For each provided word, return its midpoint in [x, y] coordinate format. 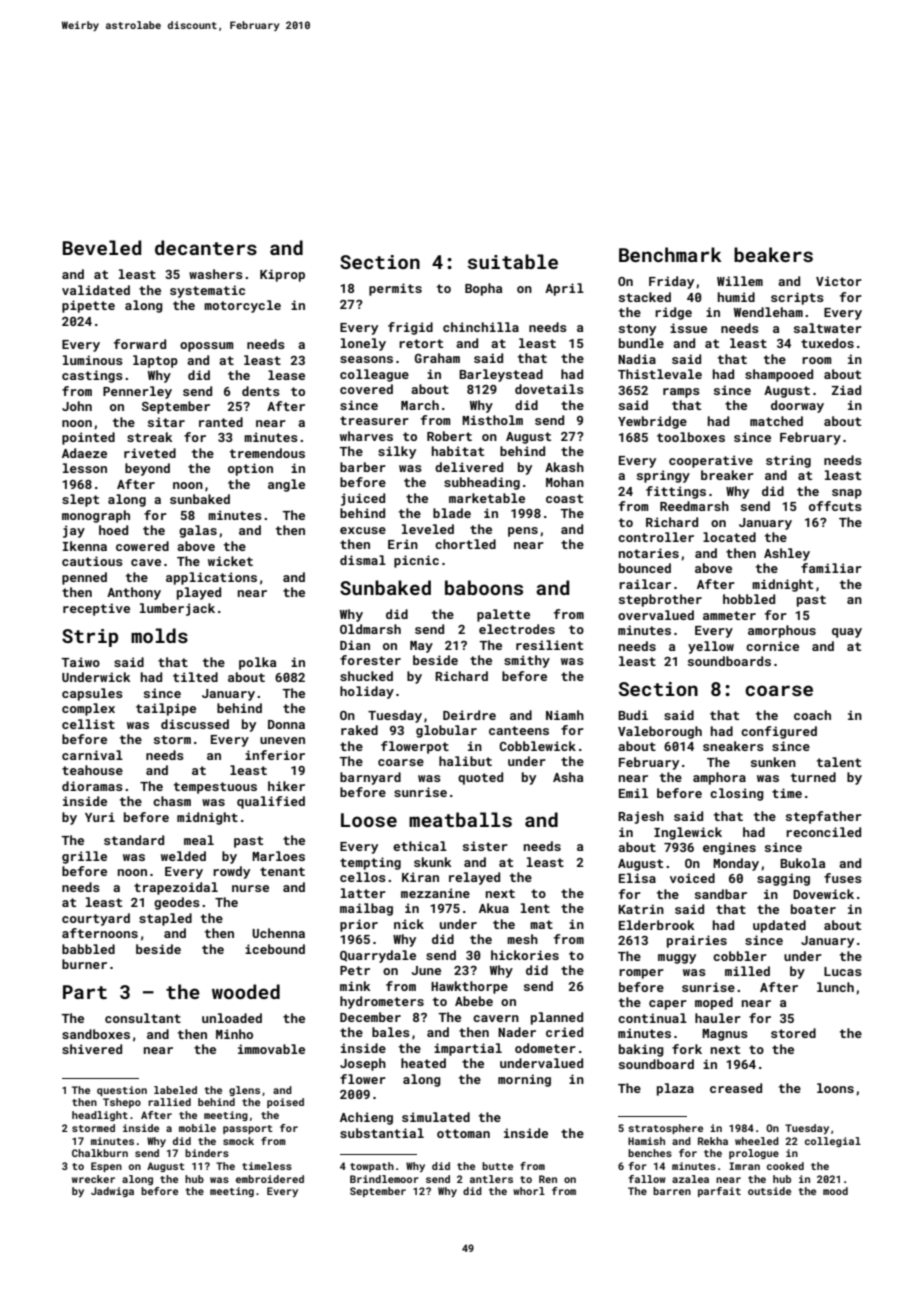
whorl [529, 1191]
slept [80, 500]
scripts [797, 298]
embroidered [270, 1179]
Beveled [102, 247]
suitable [513, 261]
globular [446, 731]
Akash [564, 467]
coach [812, 715]
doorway [797, 406]
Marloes [278, 856]
